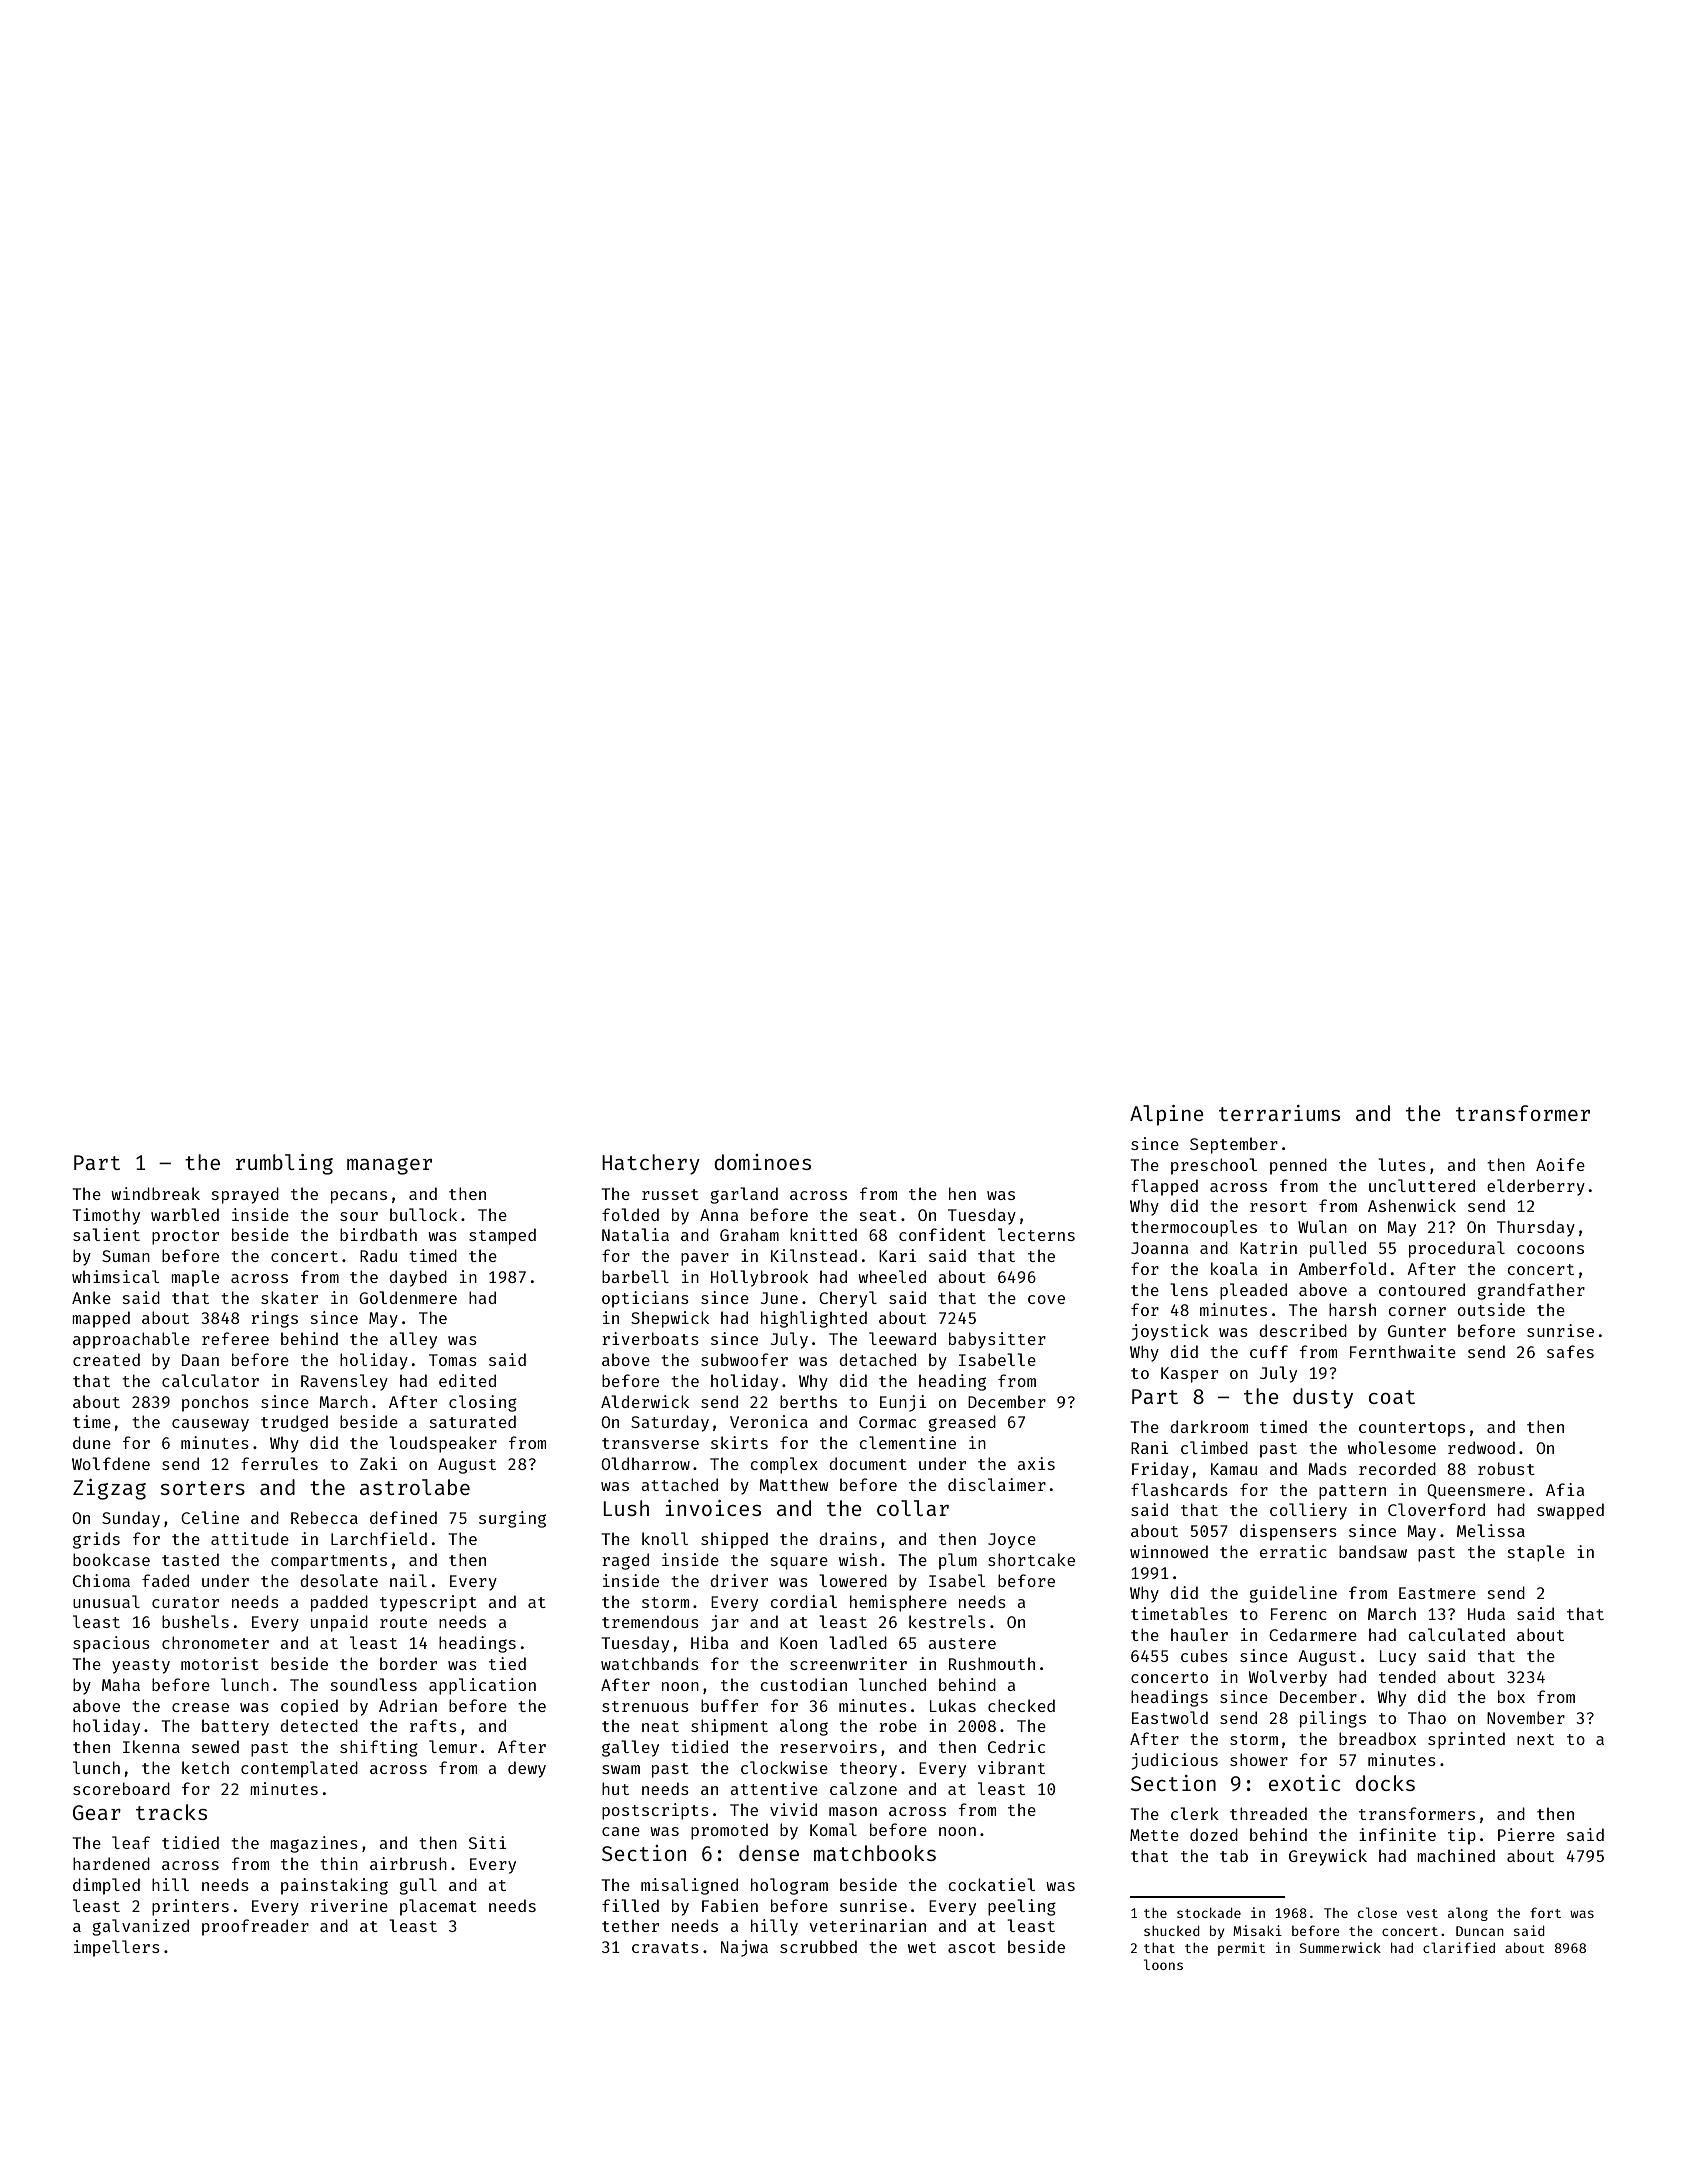  What do you see at coordinates (650, 1621) in the image?
I see `tremendous` at bounding box center [650, 1621].
